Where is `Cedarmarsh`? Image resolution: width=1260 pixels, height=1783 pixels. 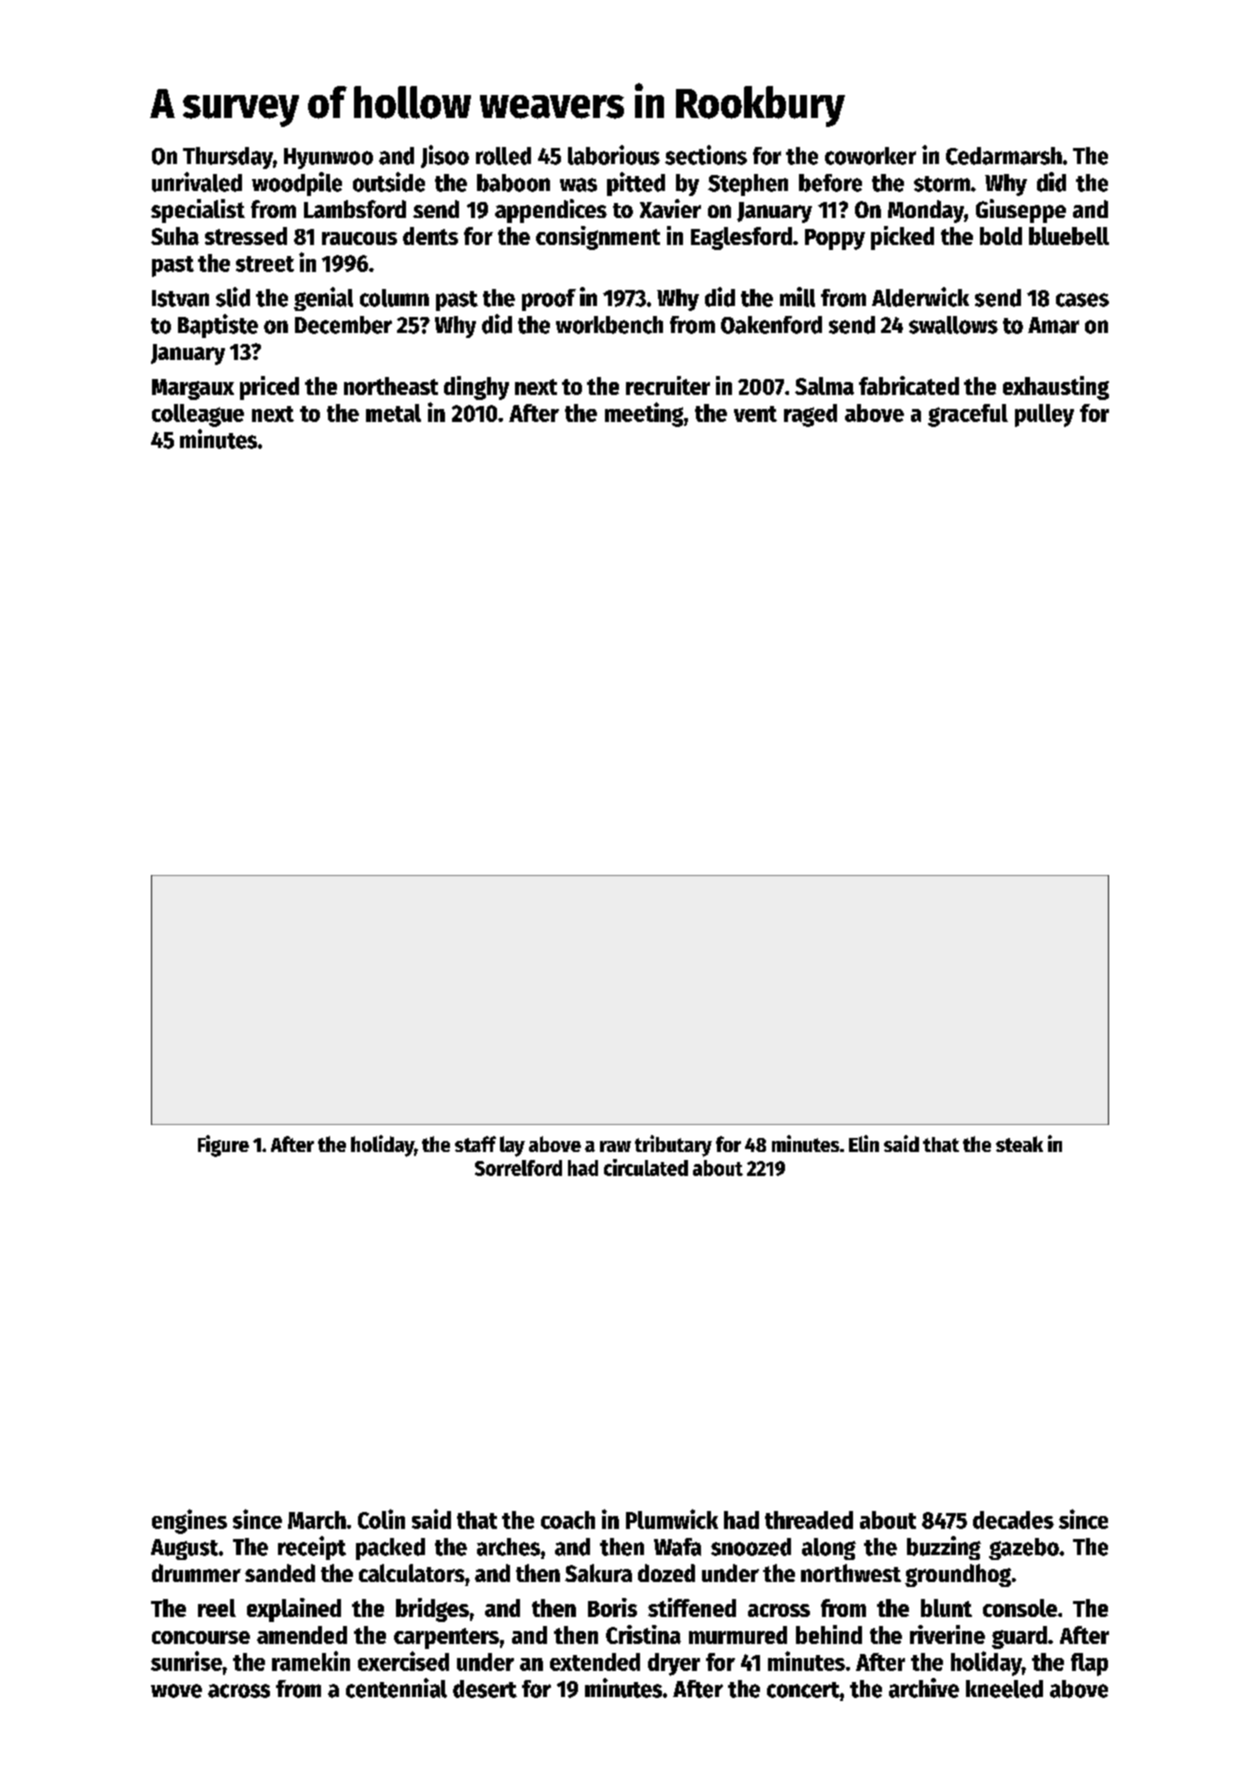 Cedarmarsh is located at coordinates (1004, 156).
